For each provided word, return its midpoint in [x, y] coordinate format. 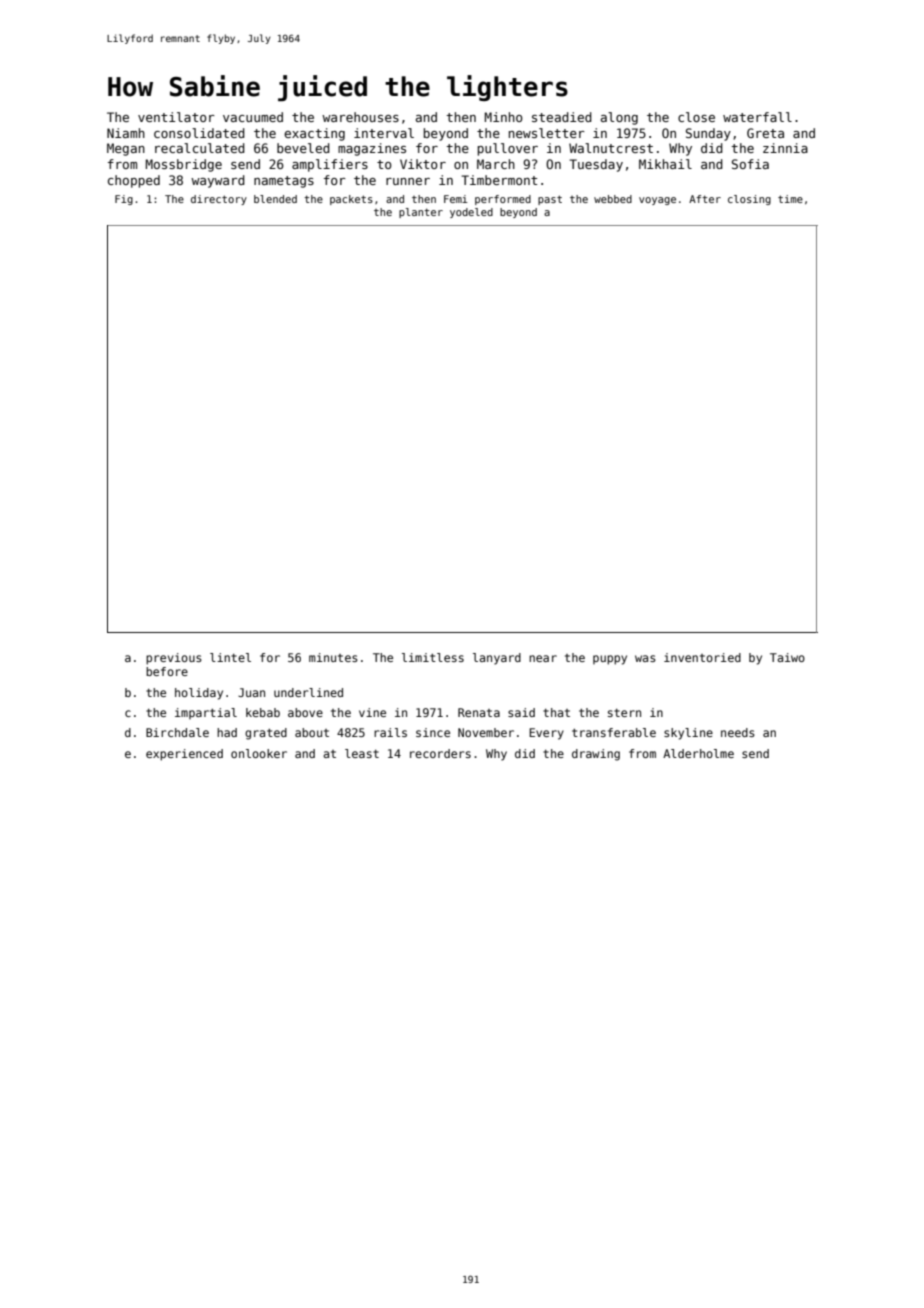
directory [219, 200]
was [645, 658]
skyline [688, 734]
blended [275, 199]
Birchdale [177, 732]
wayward [218, 181]
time [790, 199]
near [543, 658]
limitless [433, 657]
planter [421, 213]
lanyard [497, 659]
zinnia [785, 148]
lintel [230, 657]
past [550, 200]
